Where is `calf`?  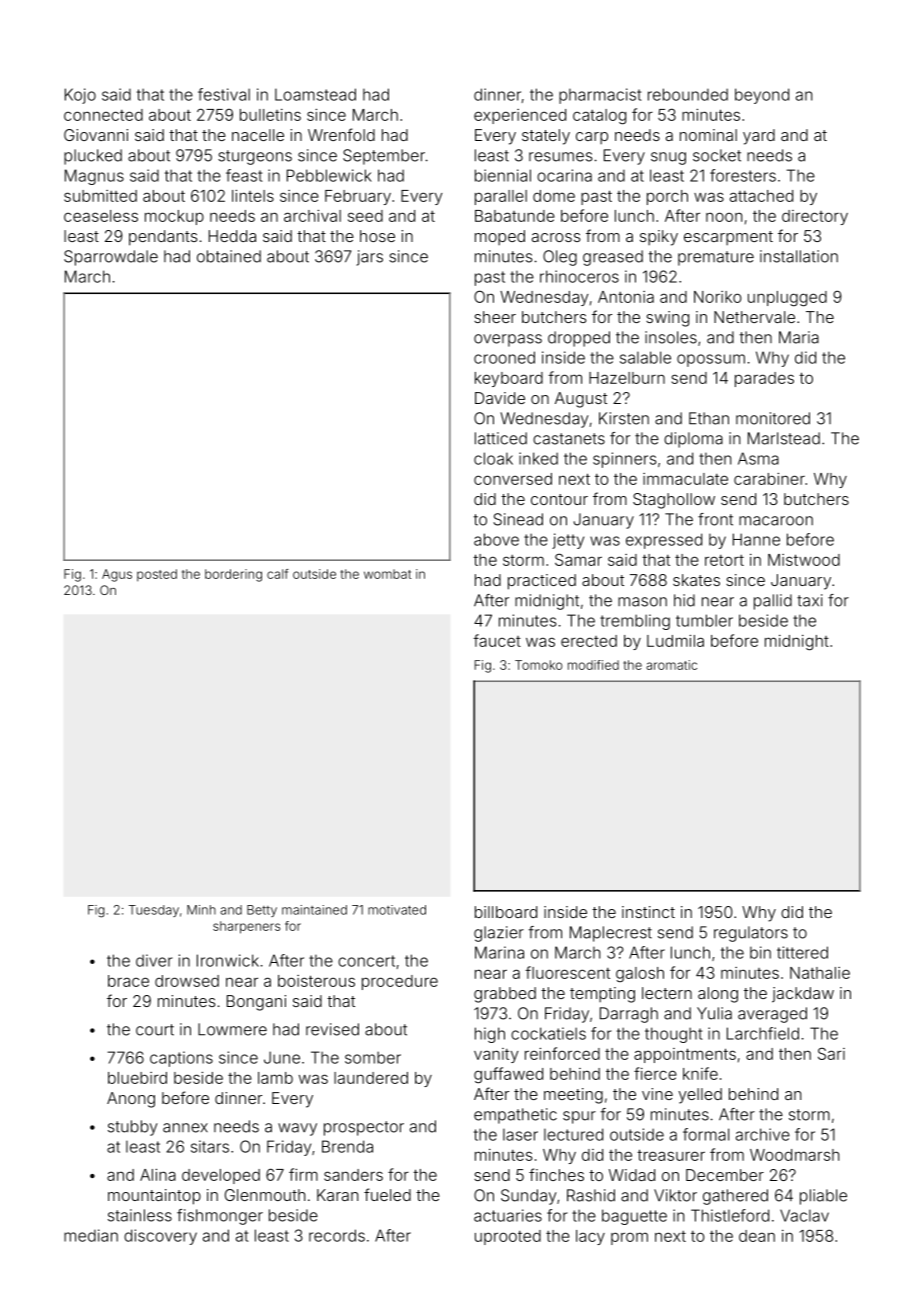
calf is located at coordinates (278, 574).
